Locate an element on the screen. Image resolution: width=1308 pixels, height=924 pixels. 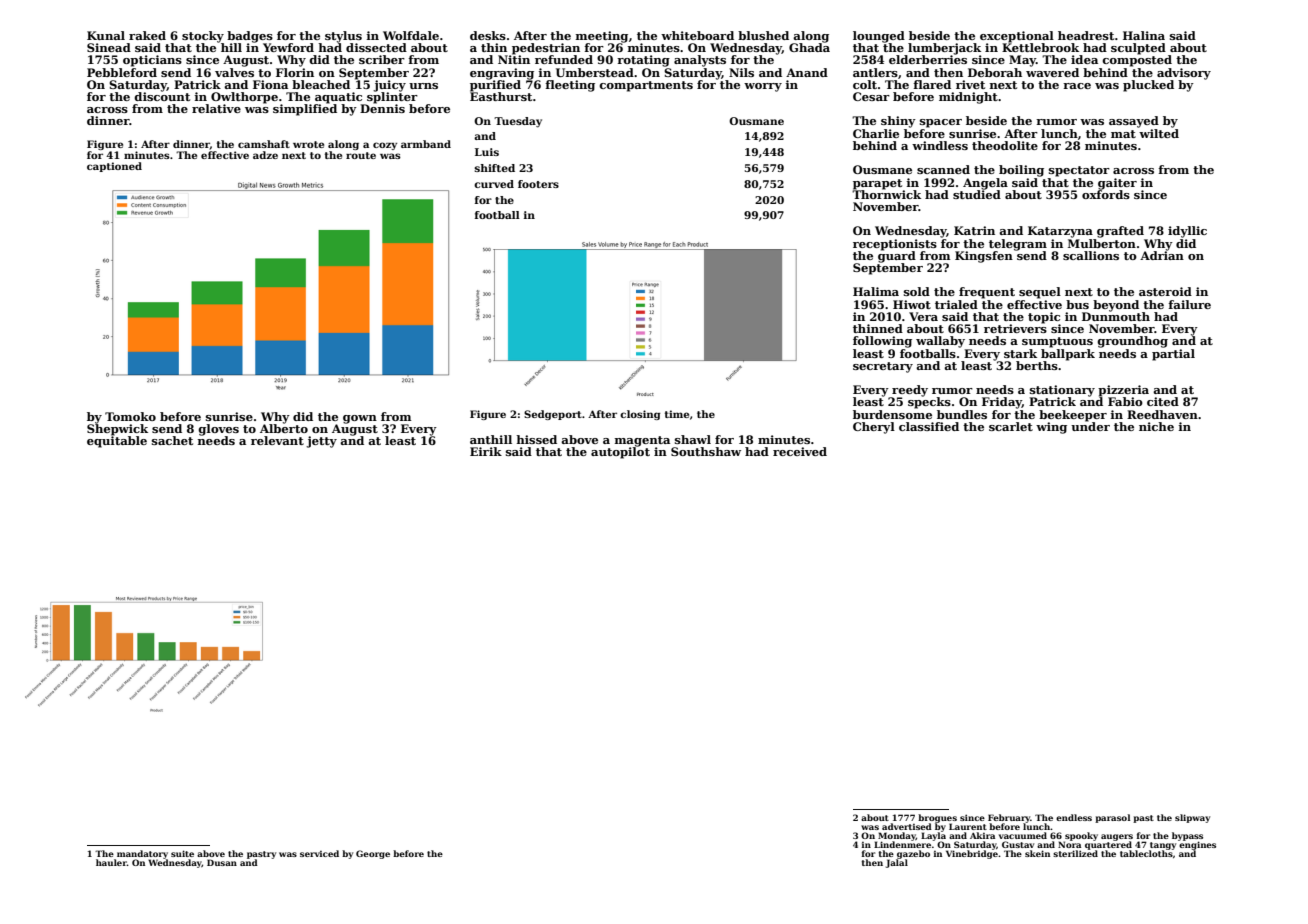
Dusan is located at coordinates (222, 862).
